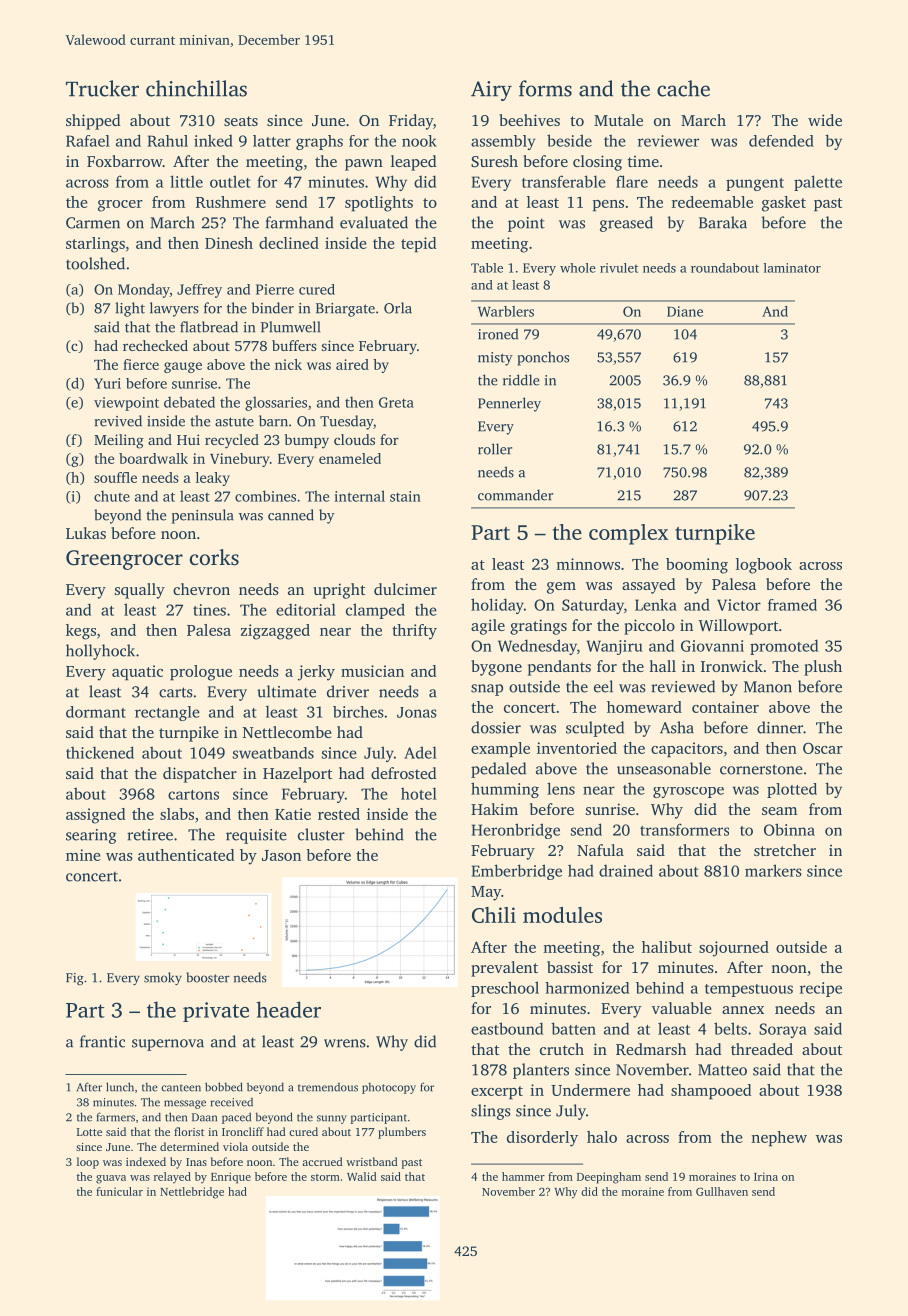  I want to click on funicular, so click(119, 1191).
